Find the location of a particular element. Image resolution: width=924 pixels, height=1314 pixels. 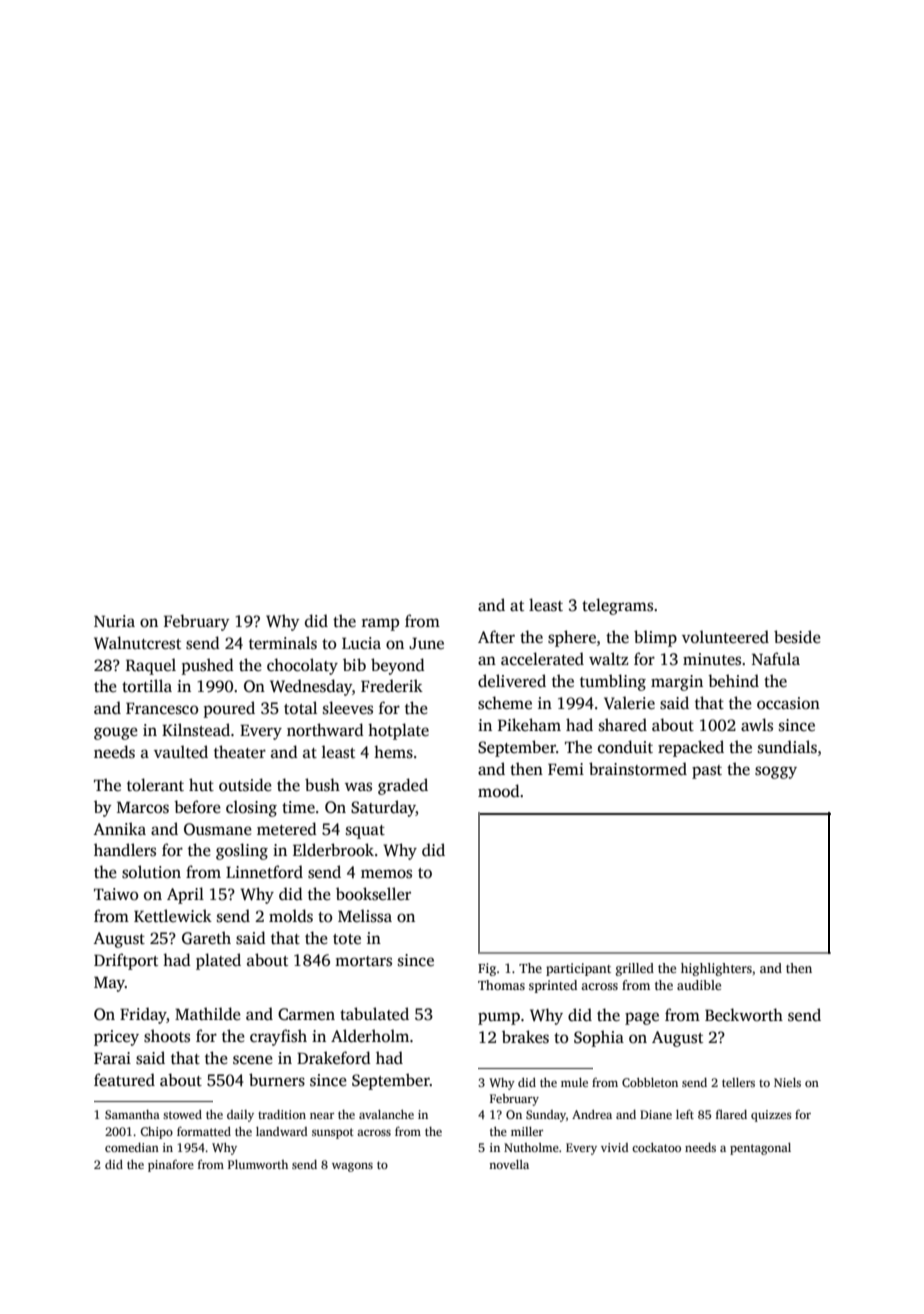

wagons is located at coordinates (352, 1167).
